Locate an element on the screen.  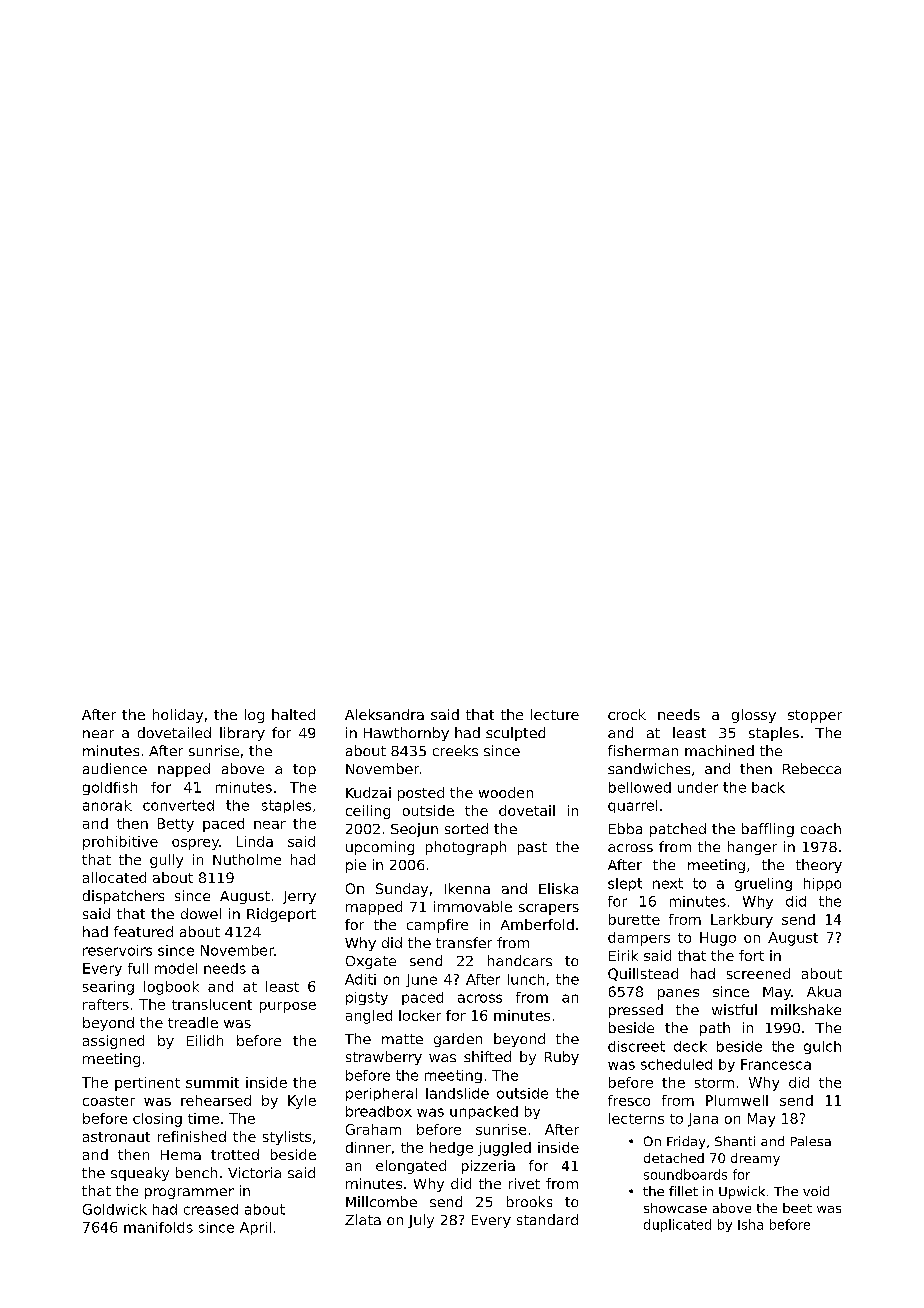
transfer is located at coordinates (464, 942).
